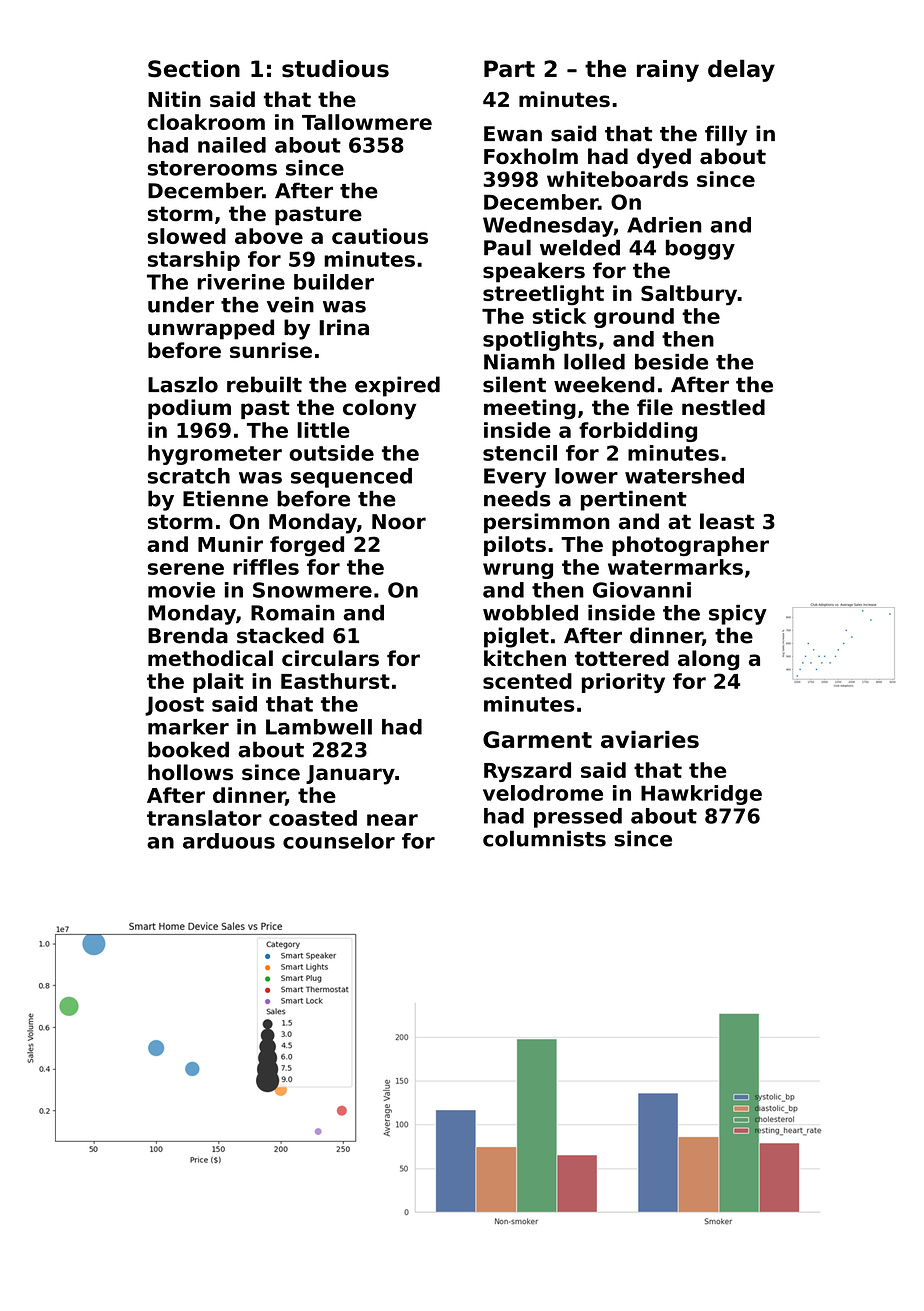 This document has height=1311, width=924. Describe the element at coordinates (204, 818) in the document. I see `translator` at that location.
